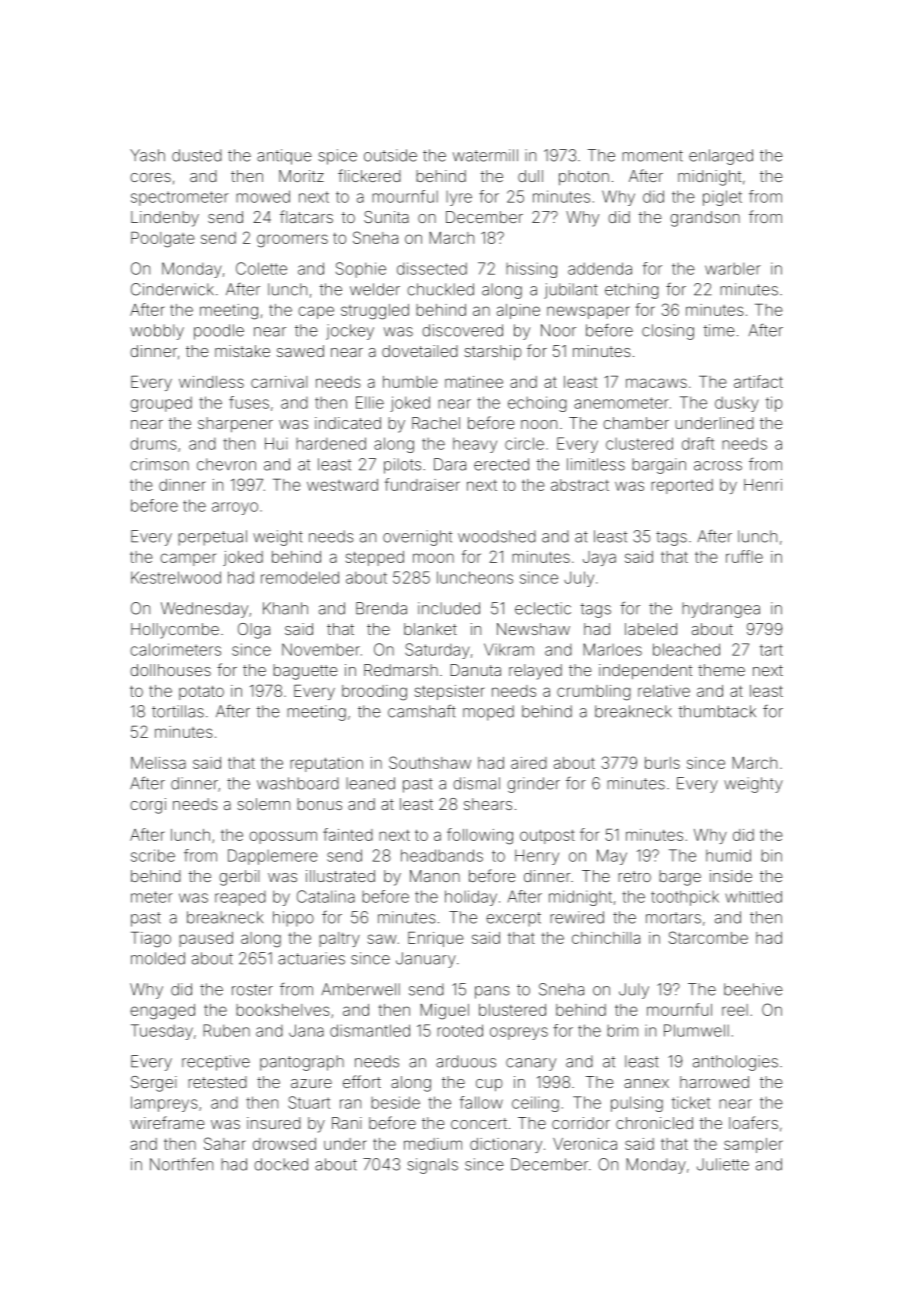 This screenshot has width=913, height=1297. What do you see at coordinates (422, 484) in the screenshot?
I see `fundraiser` at bounding box center [422, 484].
